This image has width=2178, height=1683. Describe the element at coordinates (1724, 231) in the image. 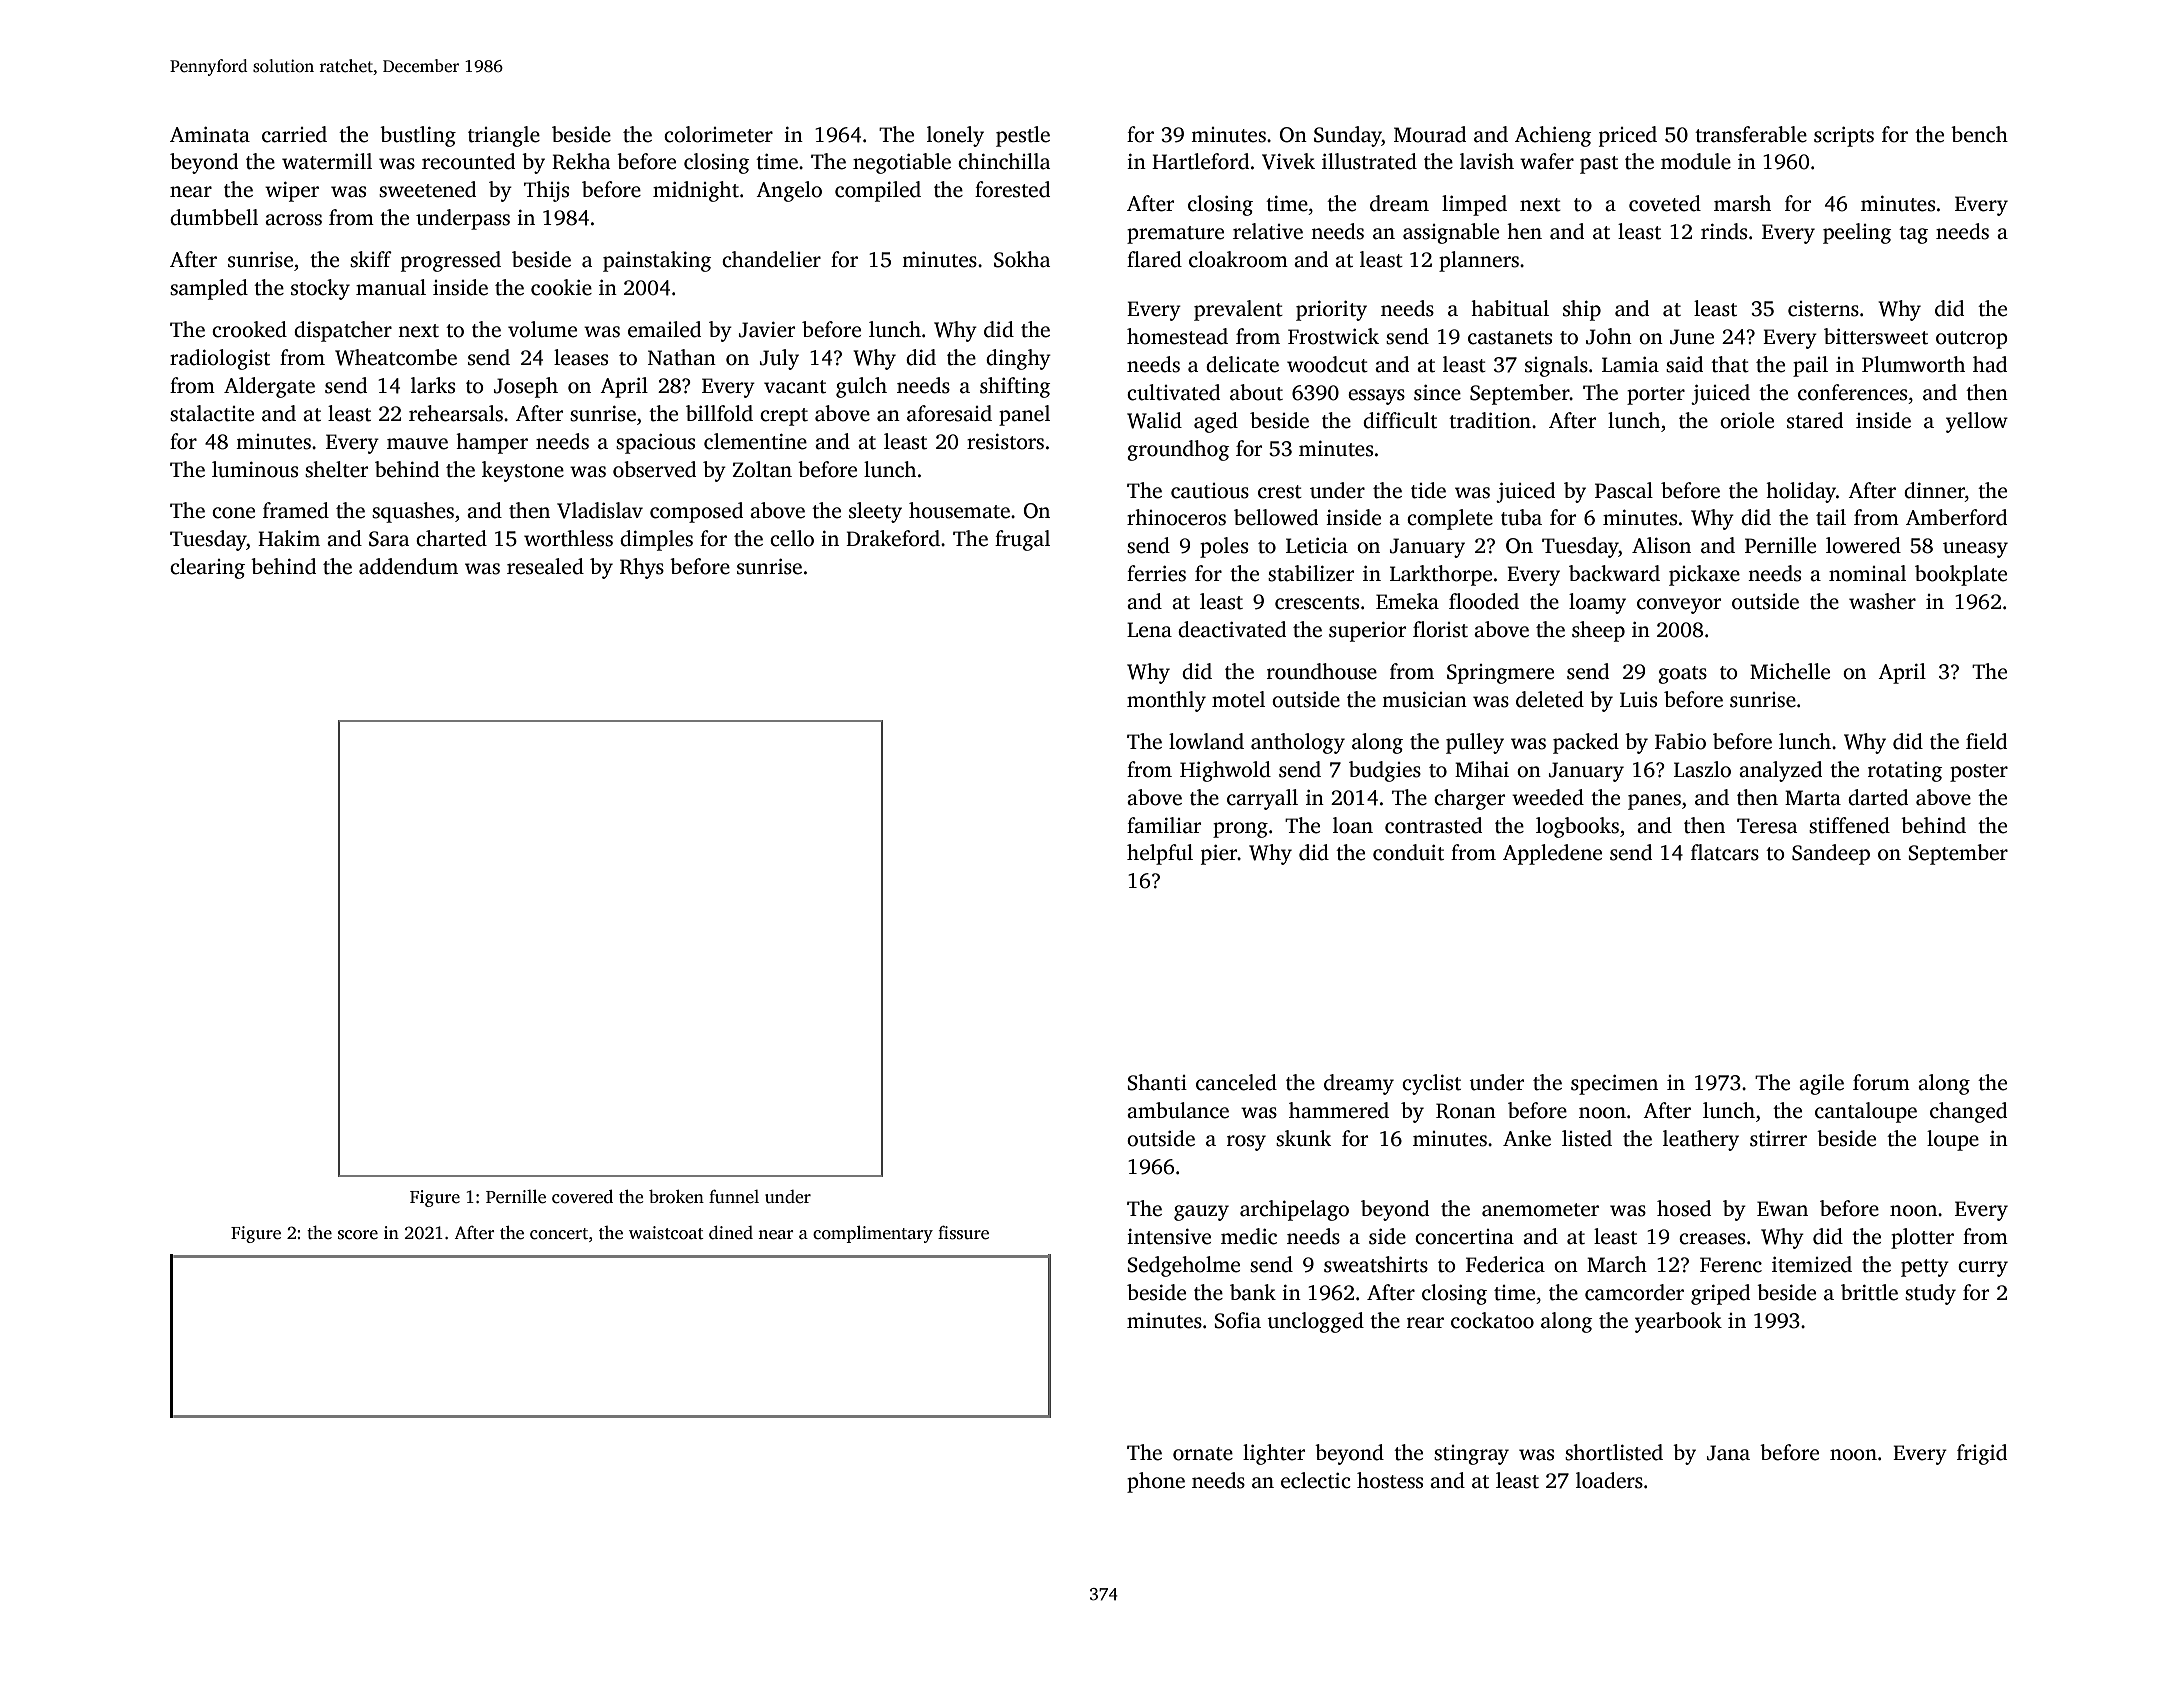

I see `rinds` at that location.
